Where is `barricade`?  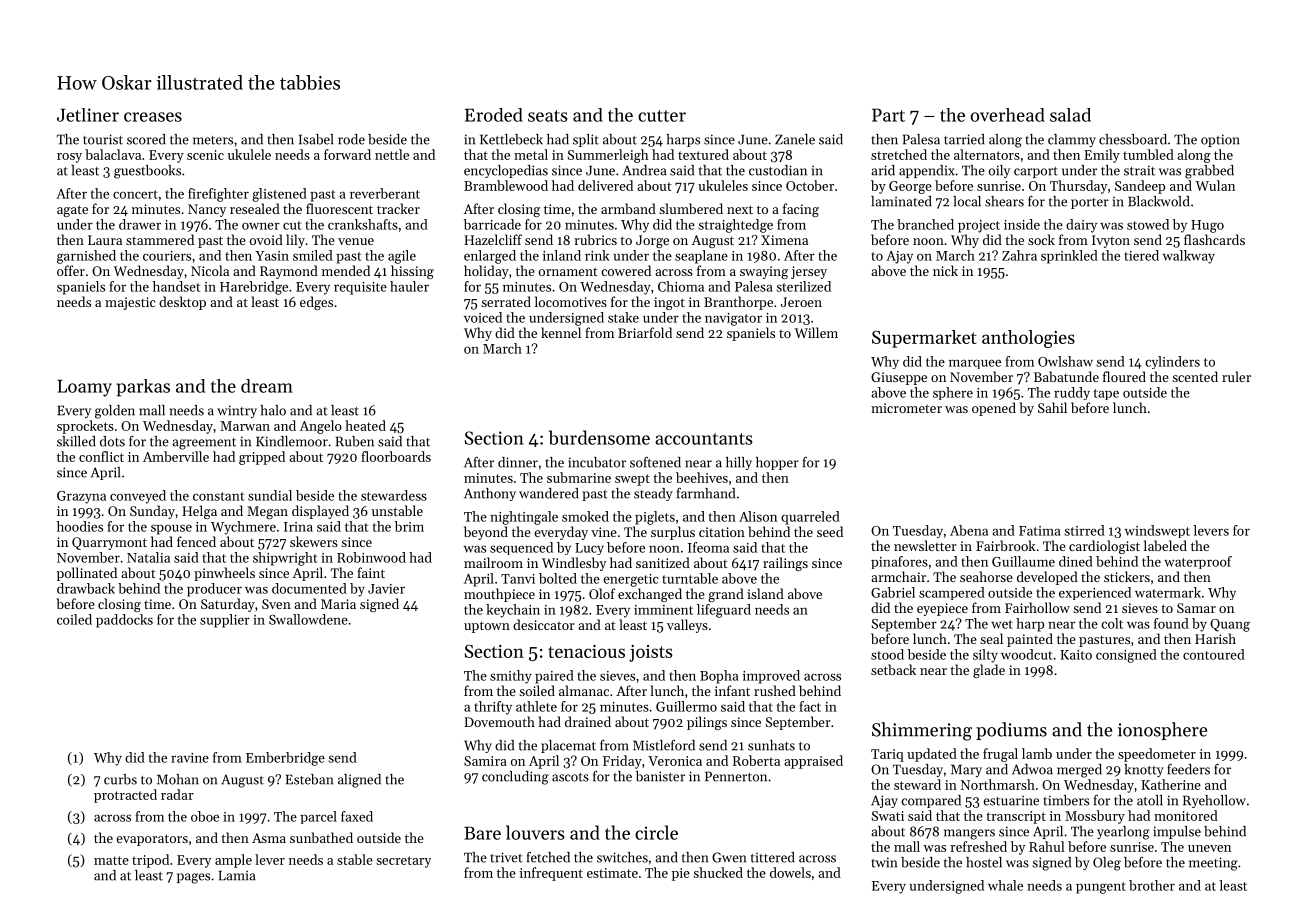
barricade is located at coordinates (492, 224).
